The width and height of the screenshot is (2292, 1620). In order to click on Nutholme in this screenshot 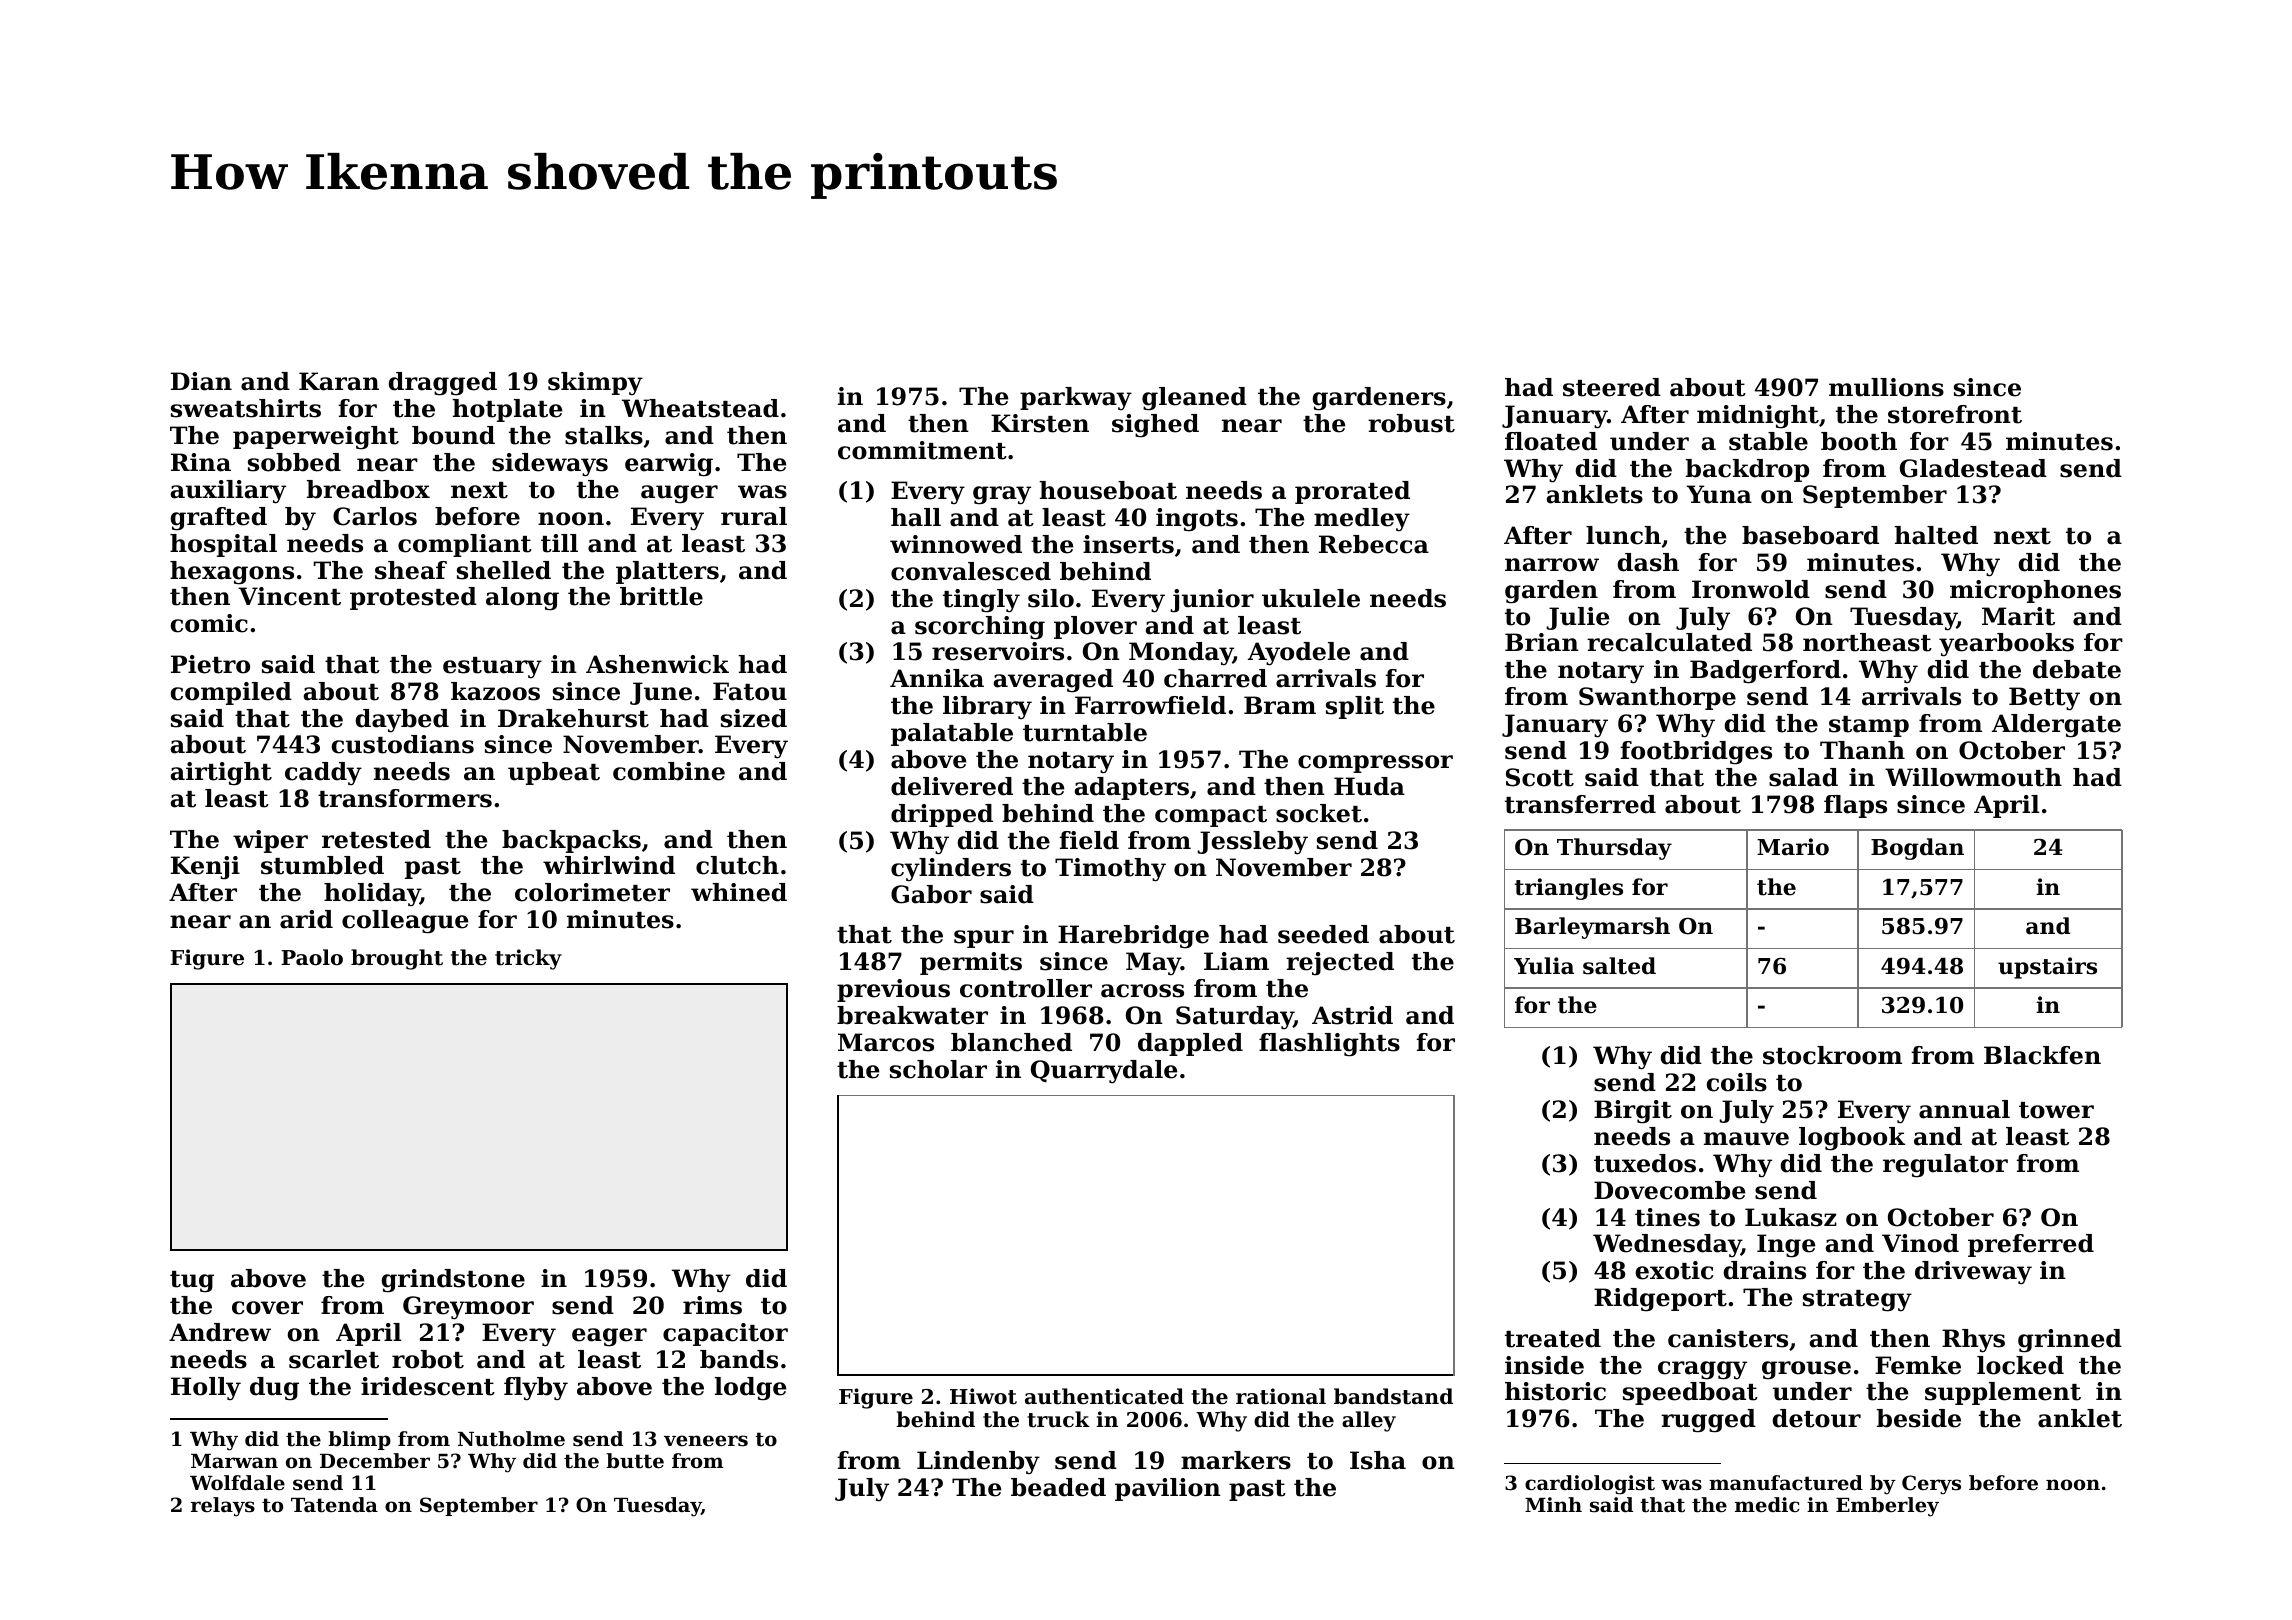, I will do `click(511, 1439)`.
